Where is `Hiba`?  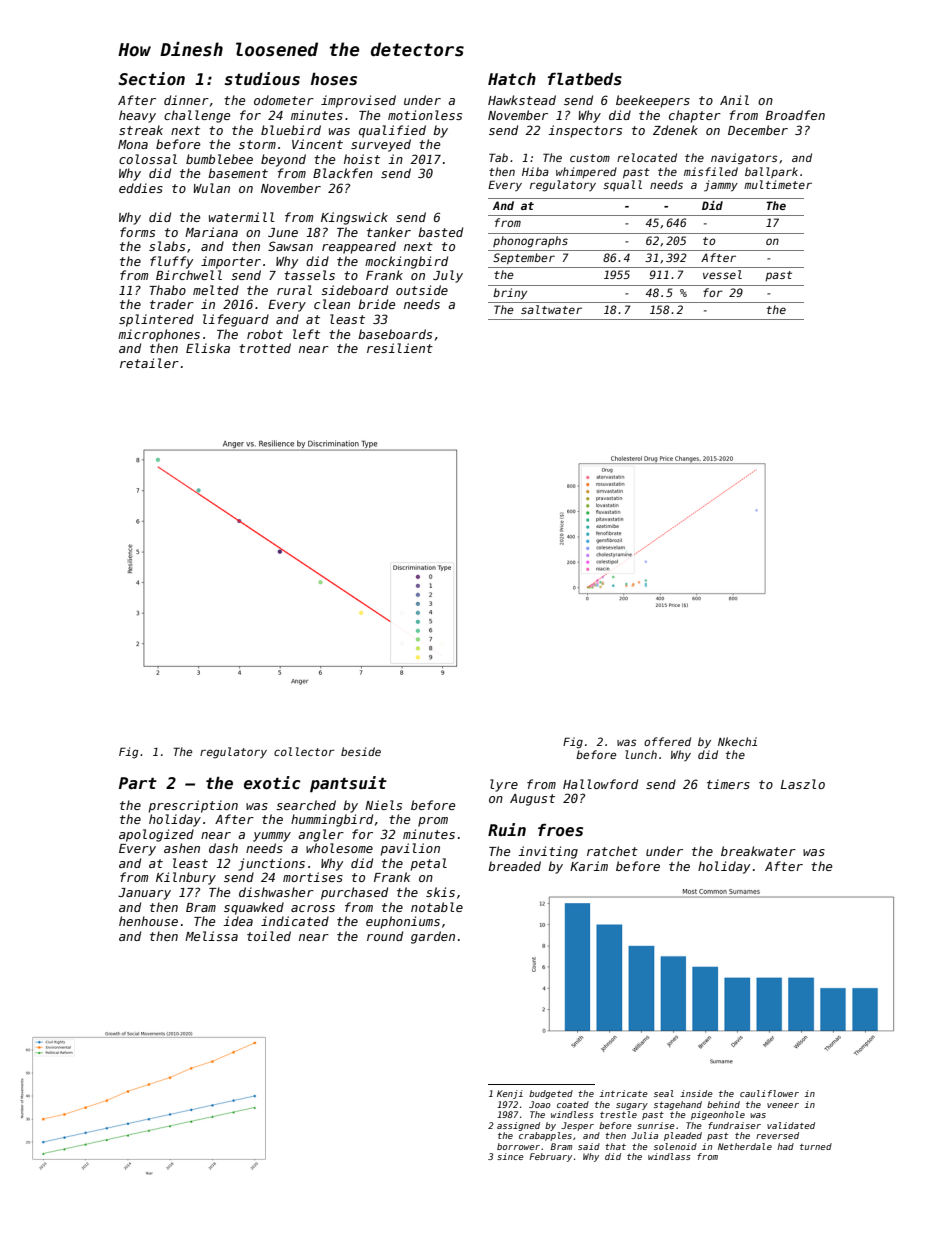
Hiba is located at coordinates (535, 171).
